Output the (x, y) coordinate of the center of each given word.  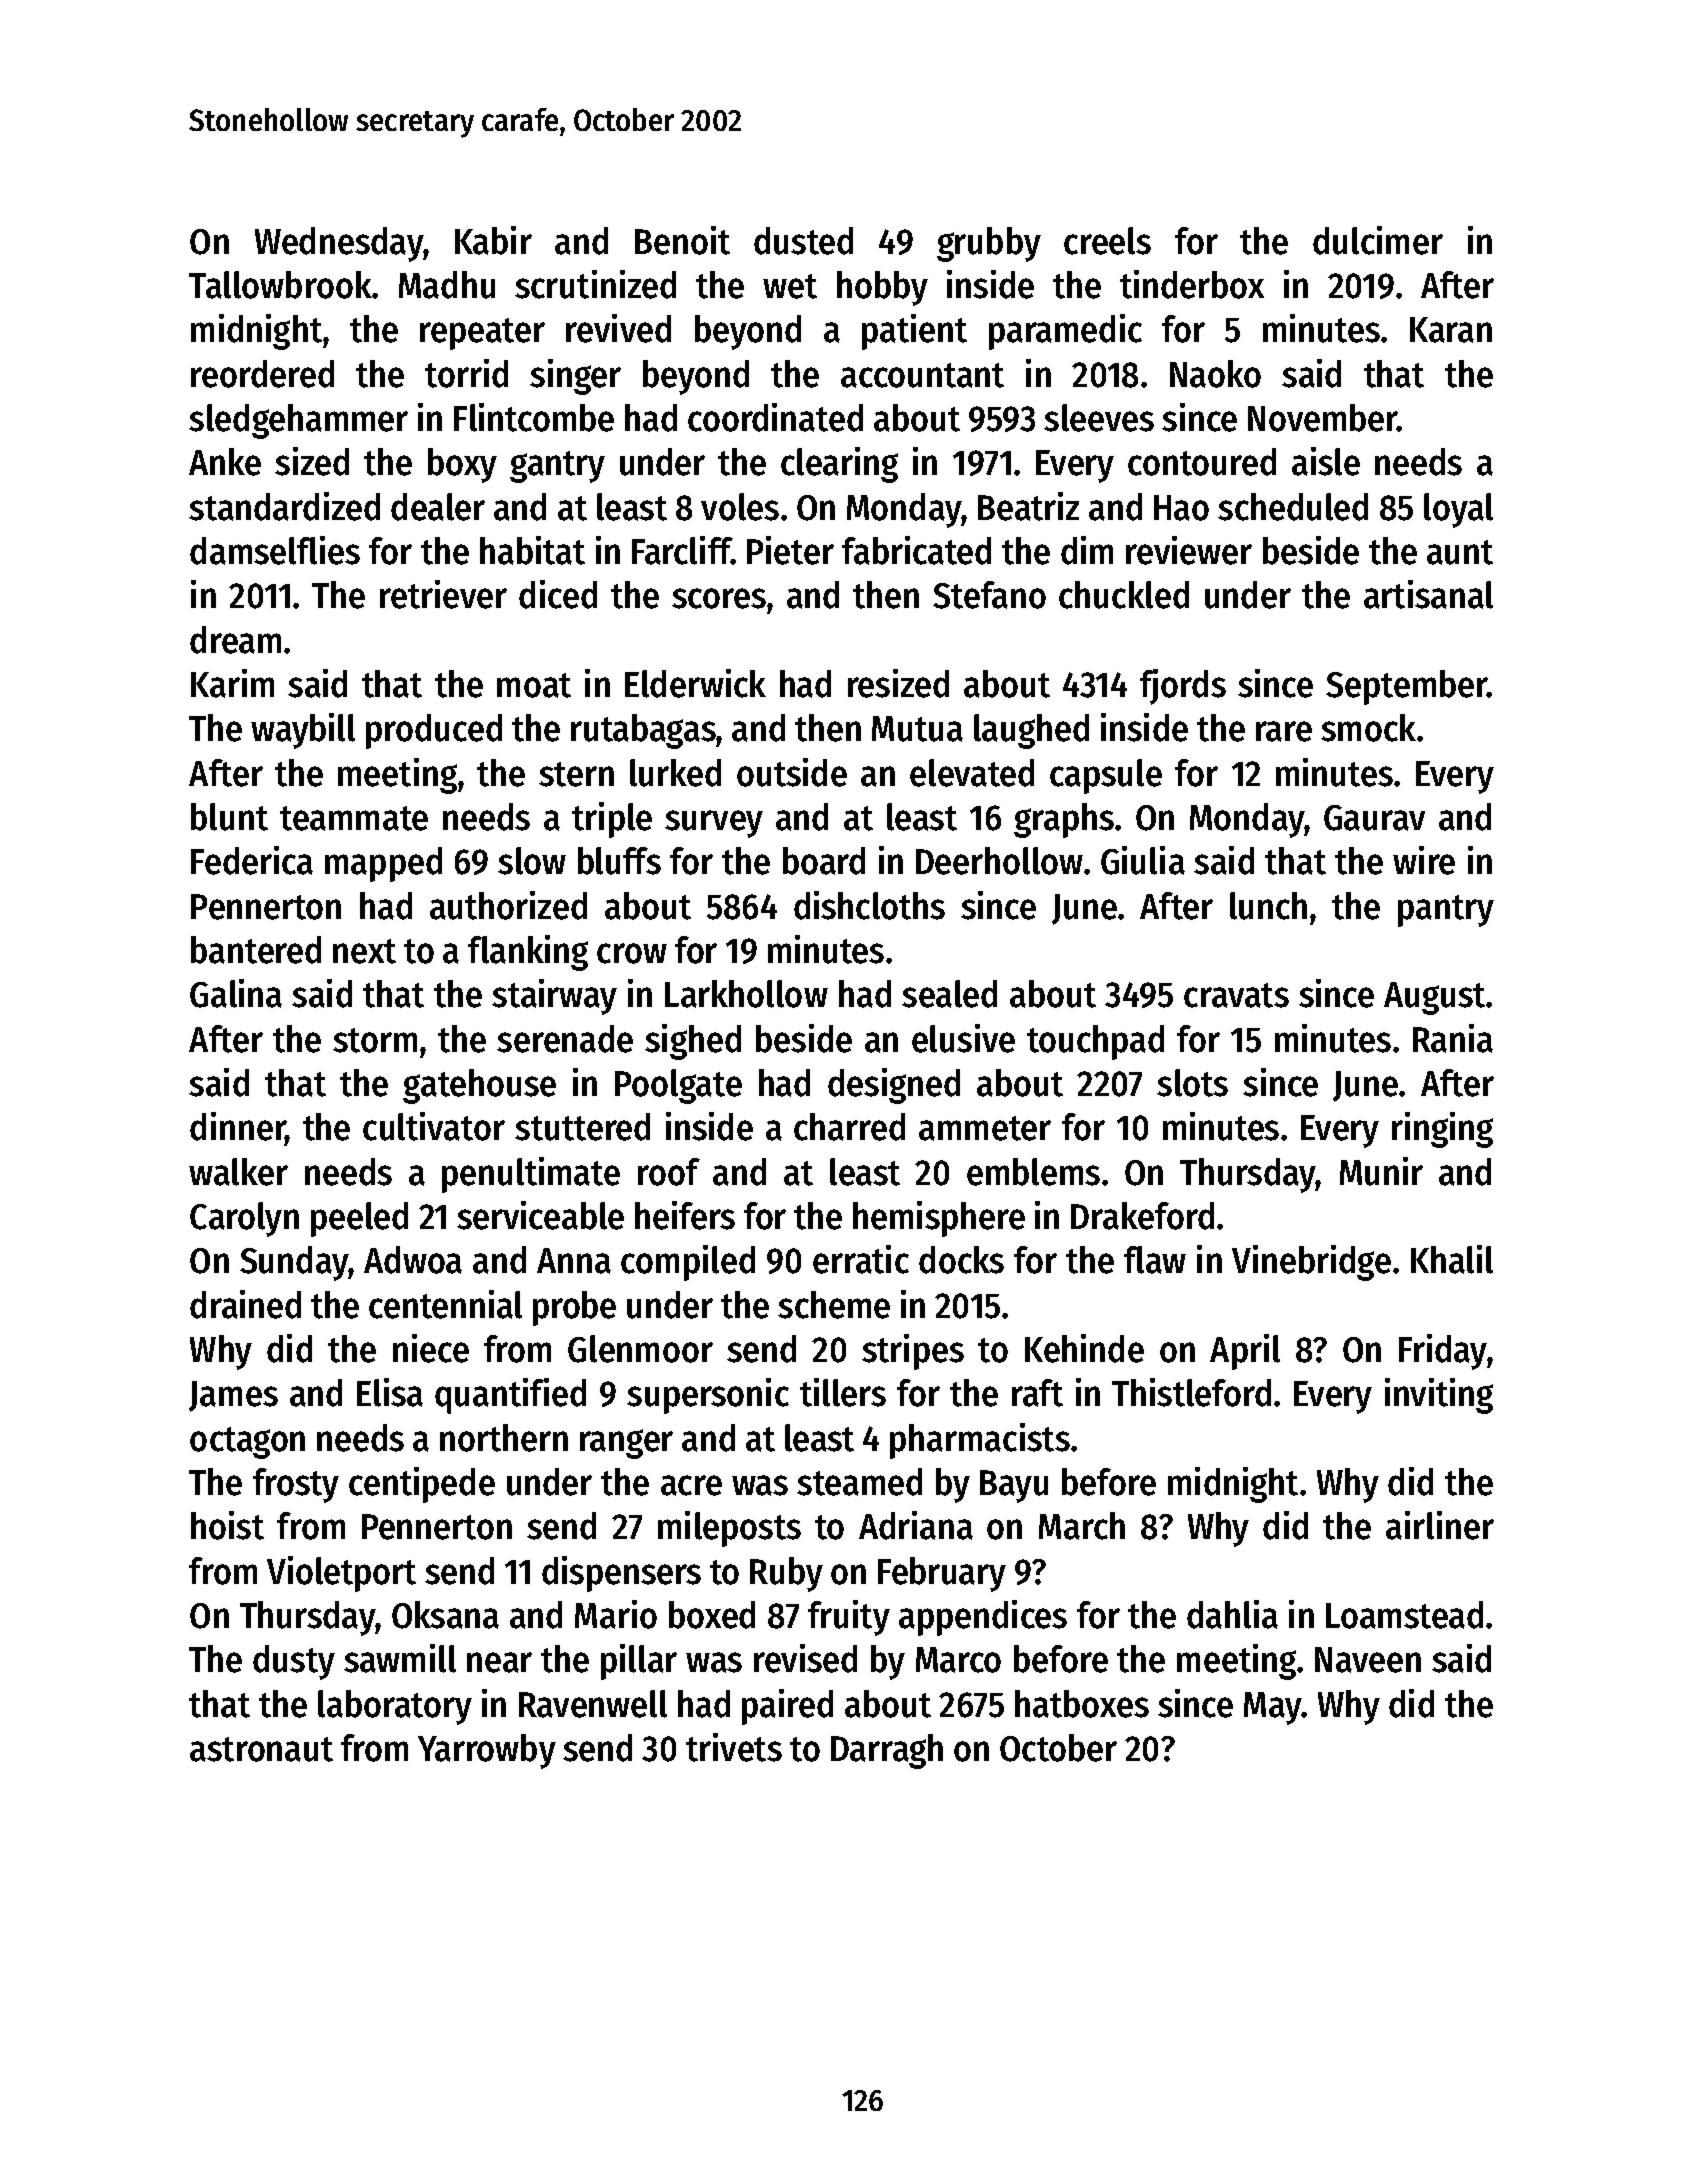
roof (669, 1172)
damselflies (275, 550)
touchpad (1095, 1042)
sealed (949, 994)
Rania (1453, 1038)
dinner (237, 1126)
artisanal (1428, 594)
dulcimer (1378, 240)
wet (790, 286)
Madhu (447, 285)
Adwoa (413, 1260)
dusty (294, 1662)
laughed (1031, 731)
